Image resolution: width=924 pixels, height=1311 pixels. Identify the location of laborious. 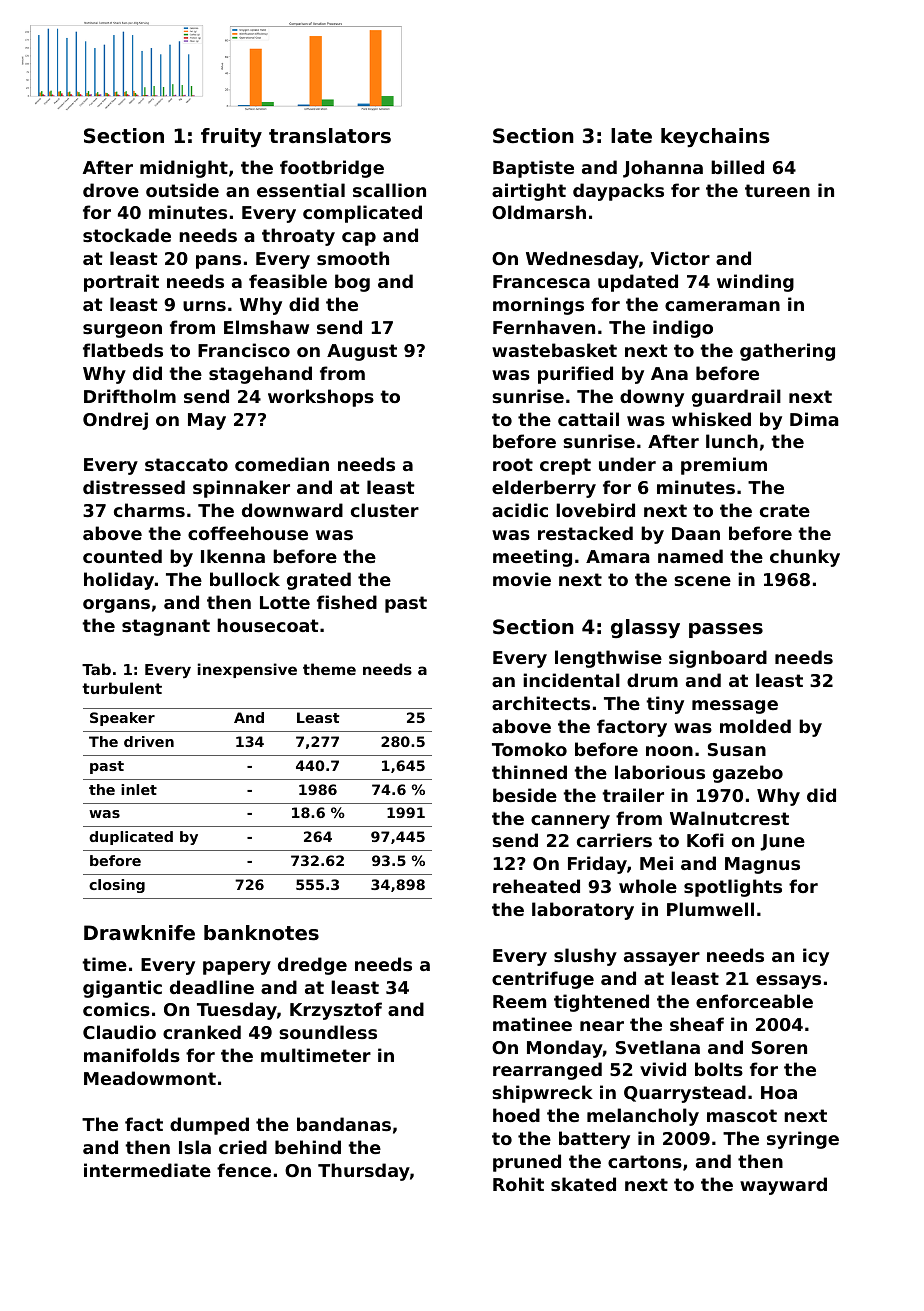
(660, 772).
